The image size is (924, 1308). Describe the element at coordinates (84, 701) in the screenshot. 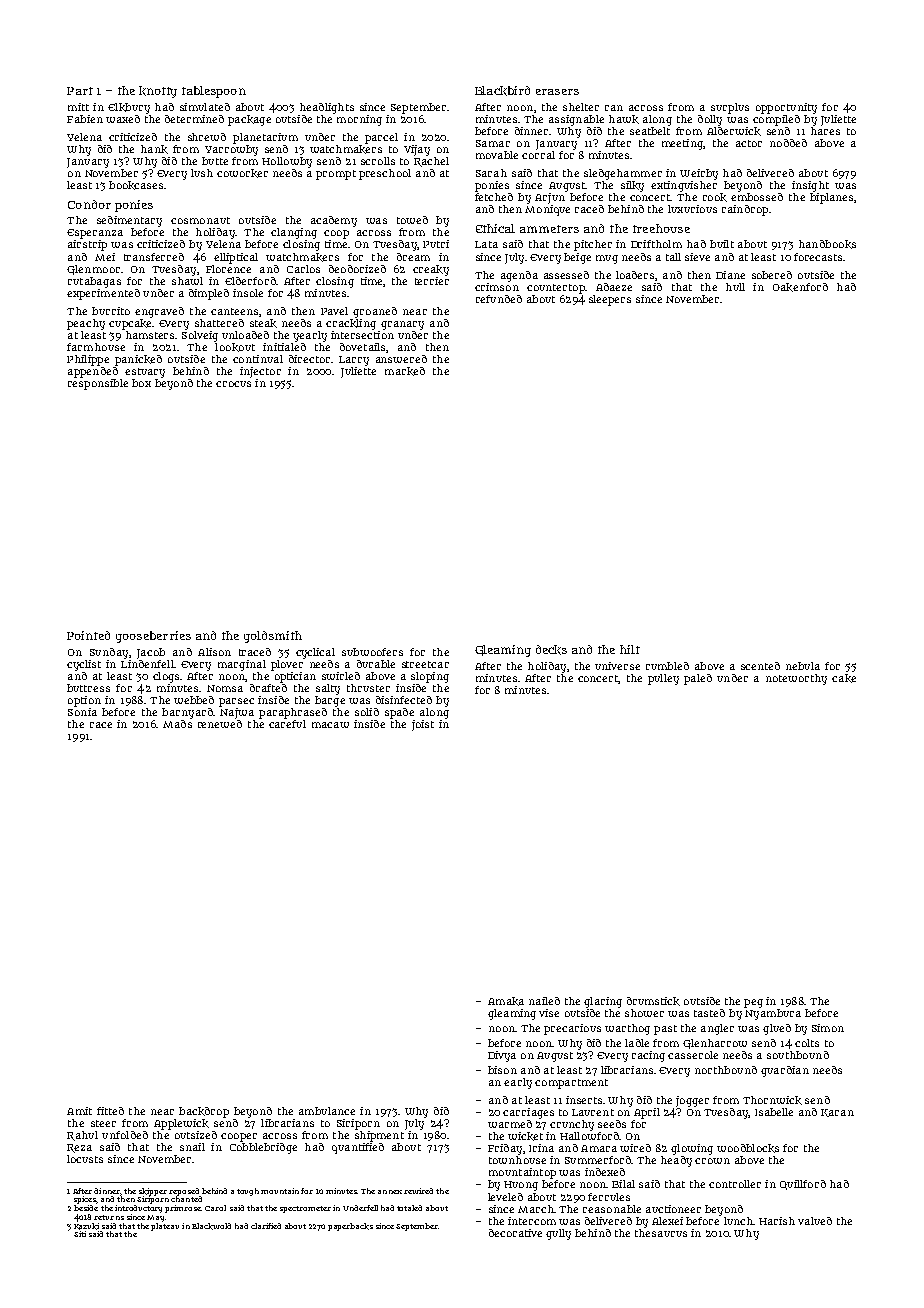

I see `option` at that location.
